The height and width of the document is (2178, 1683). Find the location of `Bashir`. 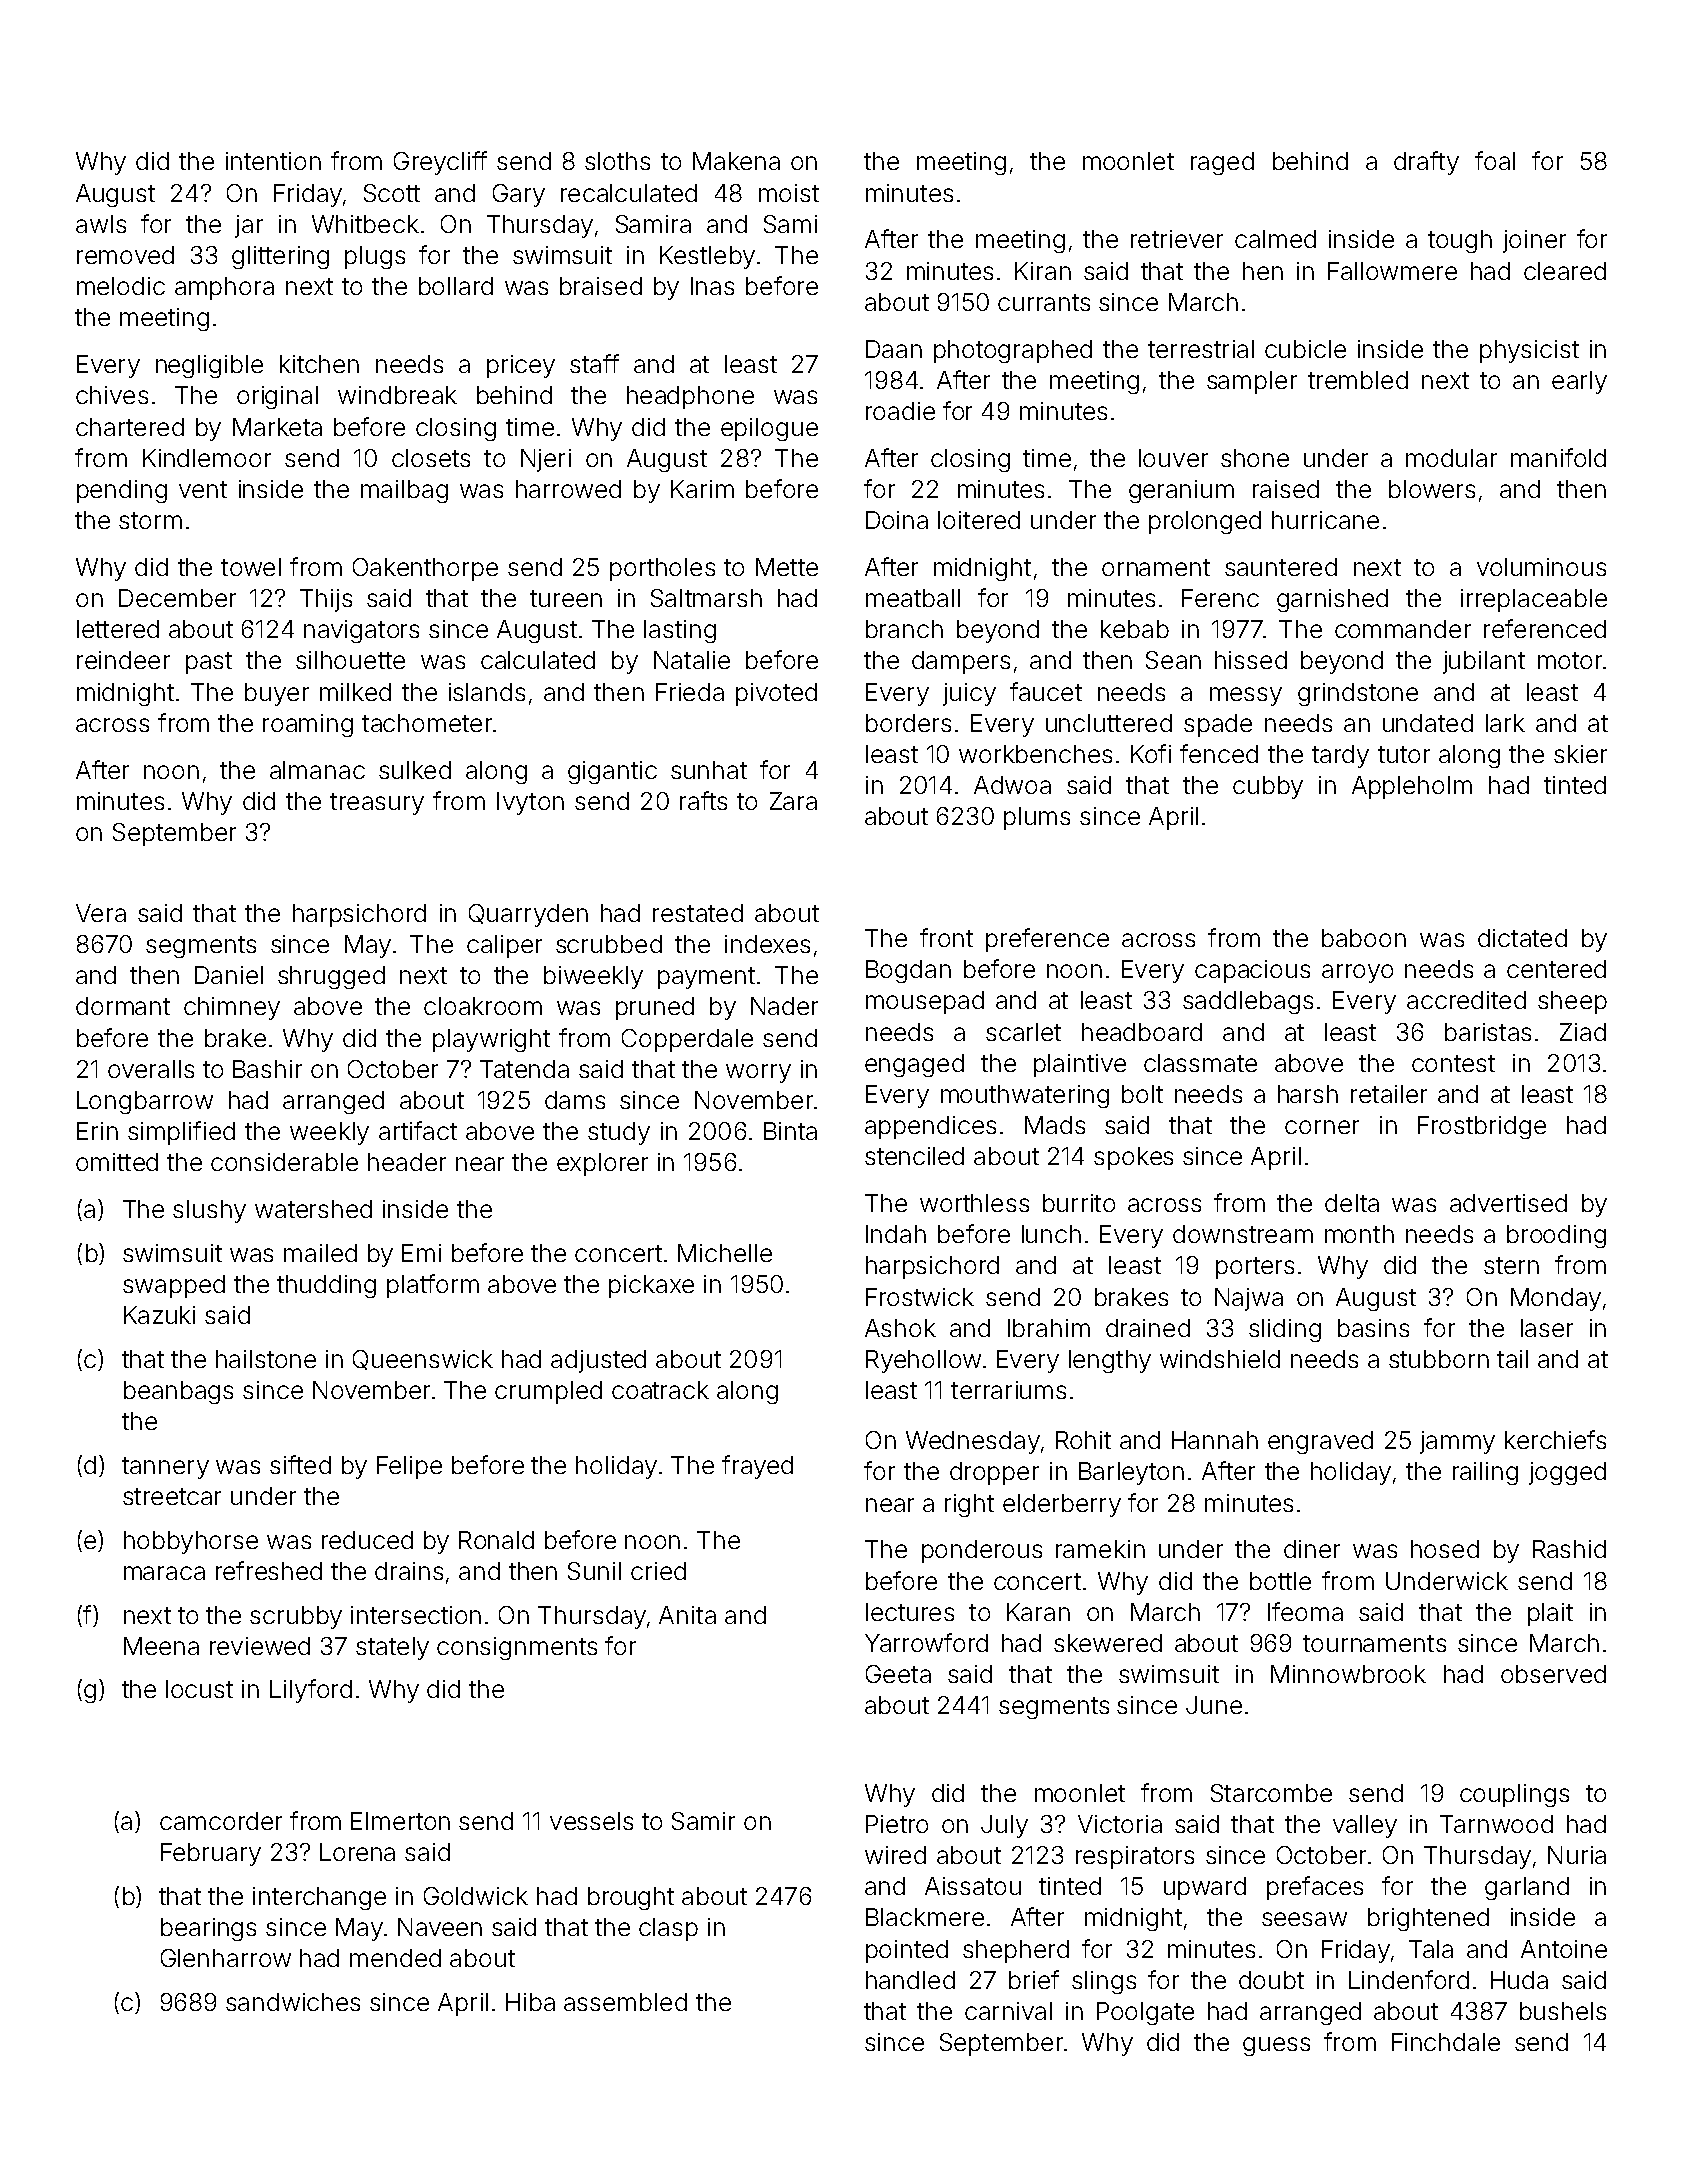

Bashir is located at coordinates (267, 1069).
